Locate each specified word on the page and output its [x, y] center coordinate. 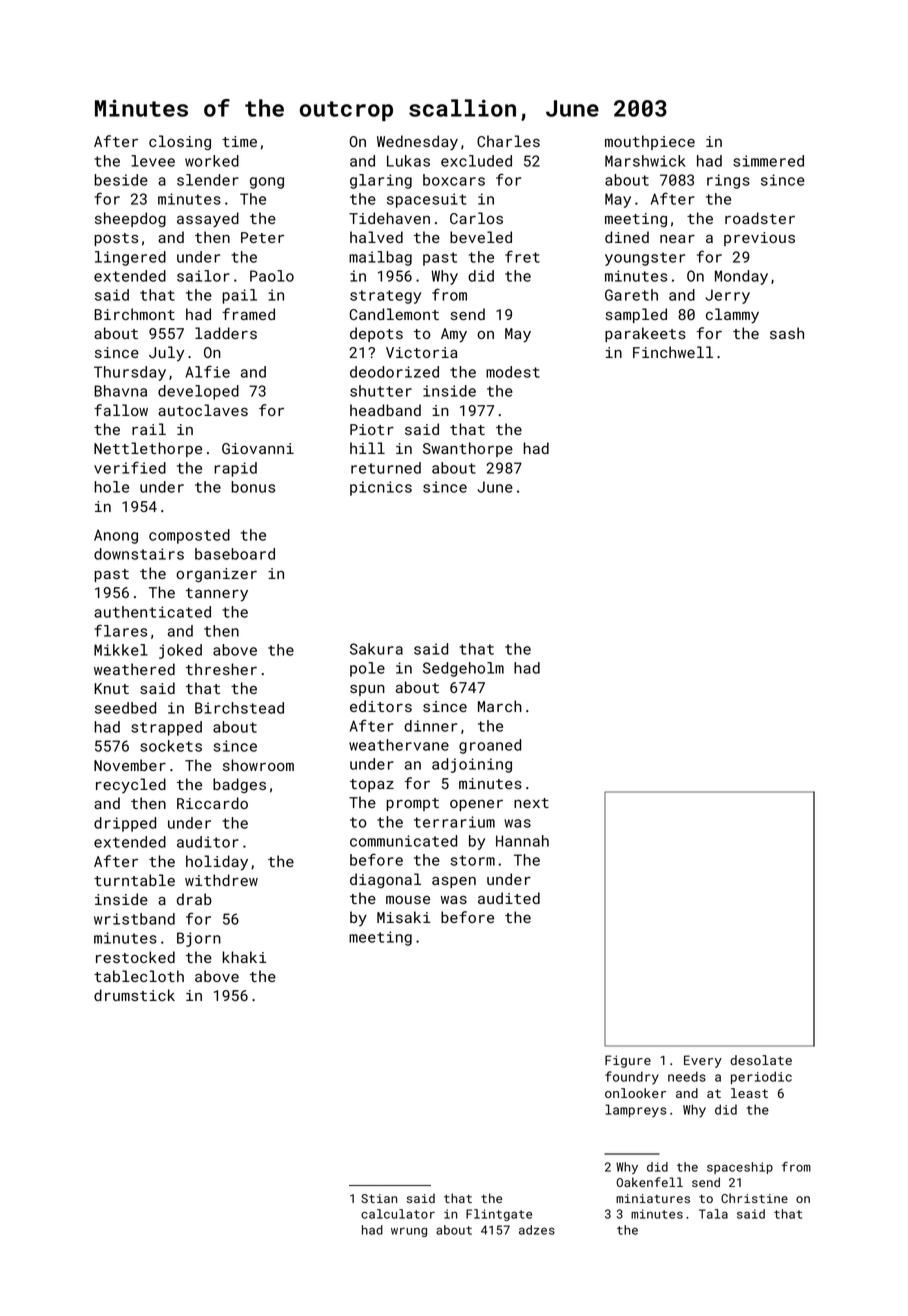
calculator [398, 1214]
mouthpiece [650, 142]
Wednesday [417, 143]
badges [239, 785]
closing [180, 142]
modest [513, 372]
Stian [379, 1198]
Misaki [404, 917]
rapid [235, 469]
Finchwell [673, 352]
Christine [754, 1198]
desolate [761, 1060]
